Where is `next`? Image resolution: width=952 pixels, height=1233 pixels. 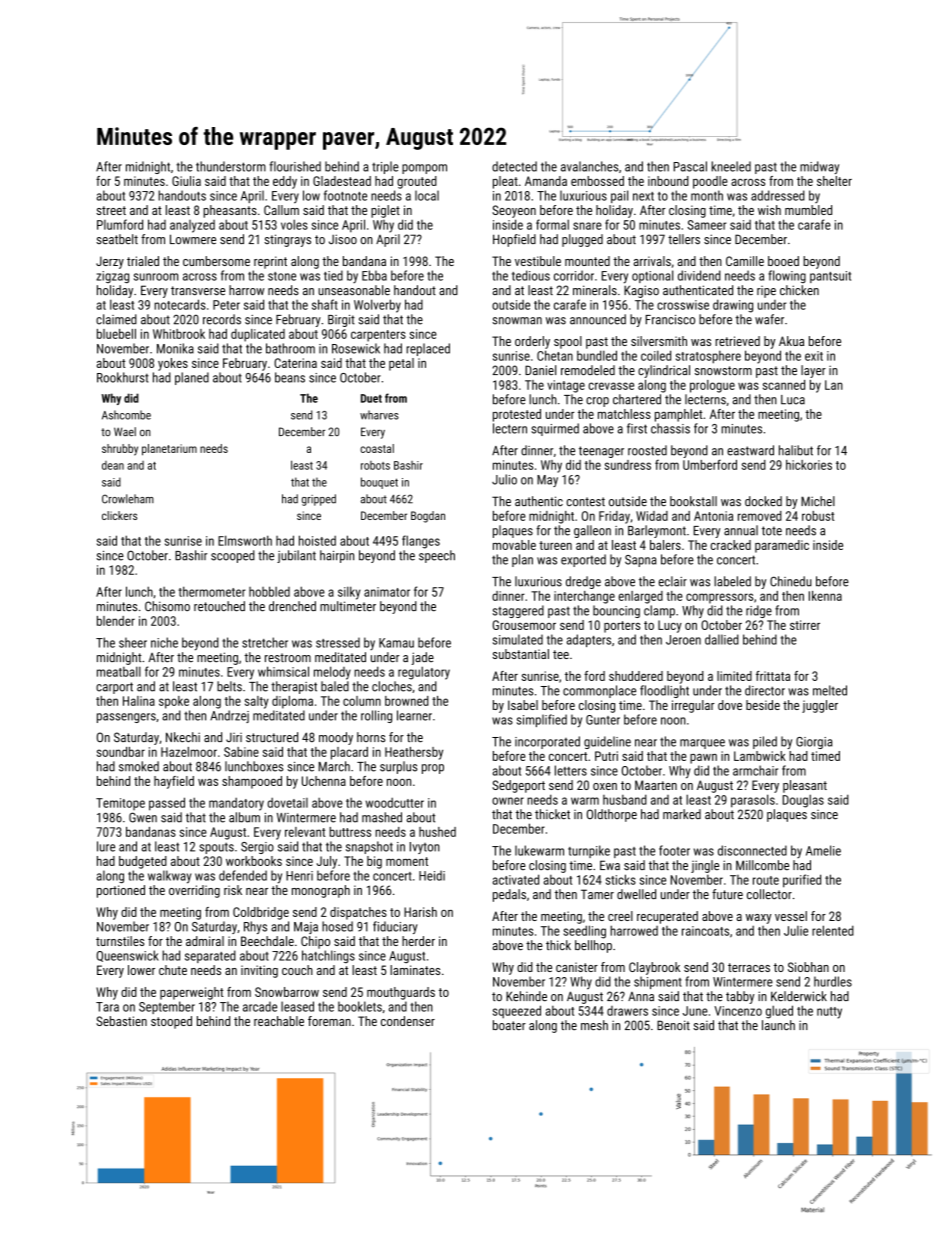 next is located at coordinates (643, 196).
